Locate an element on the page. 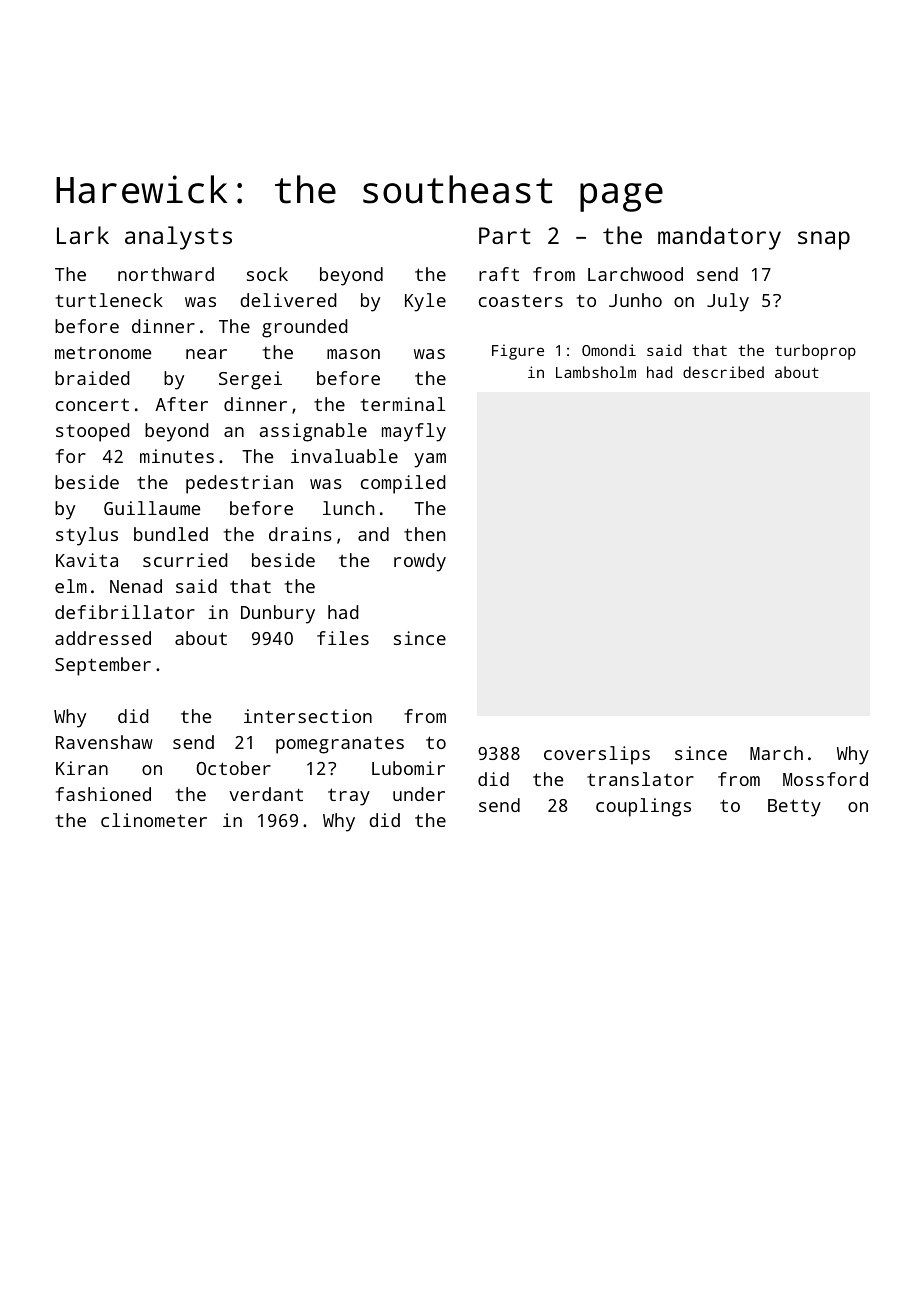 This page has height=1311, width=924. clinometer is located at coordinates (154, 820).
